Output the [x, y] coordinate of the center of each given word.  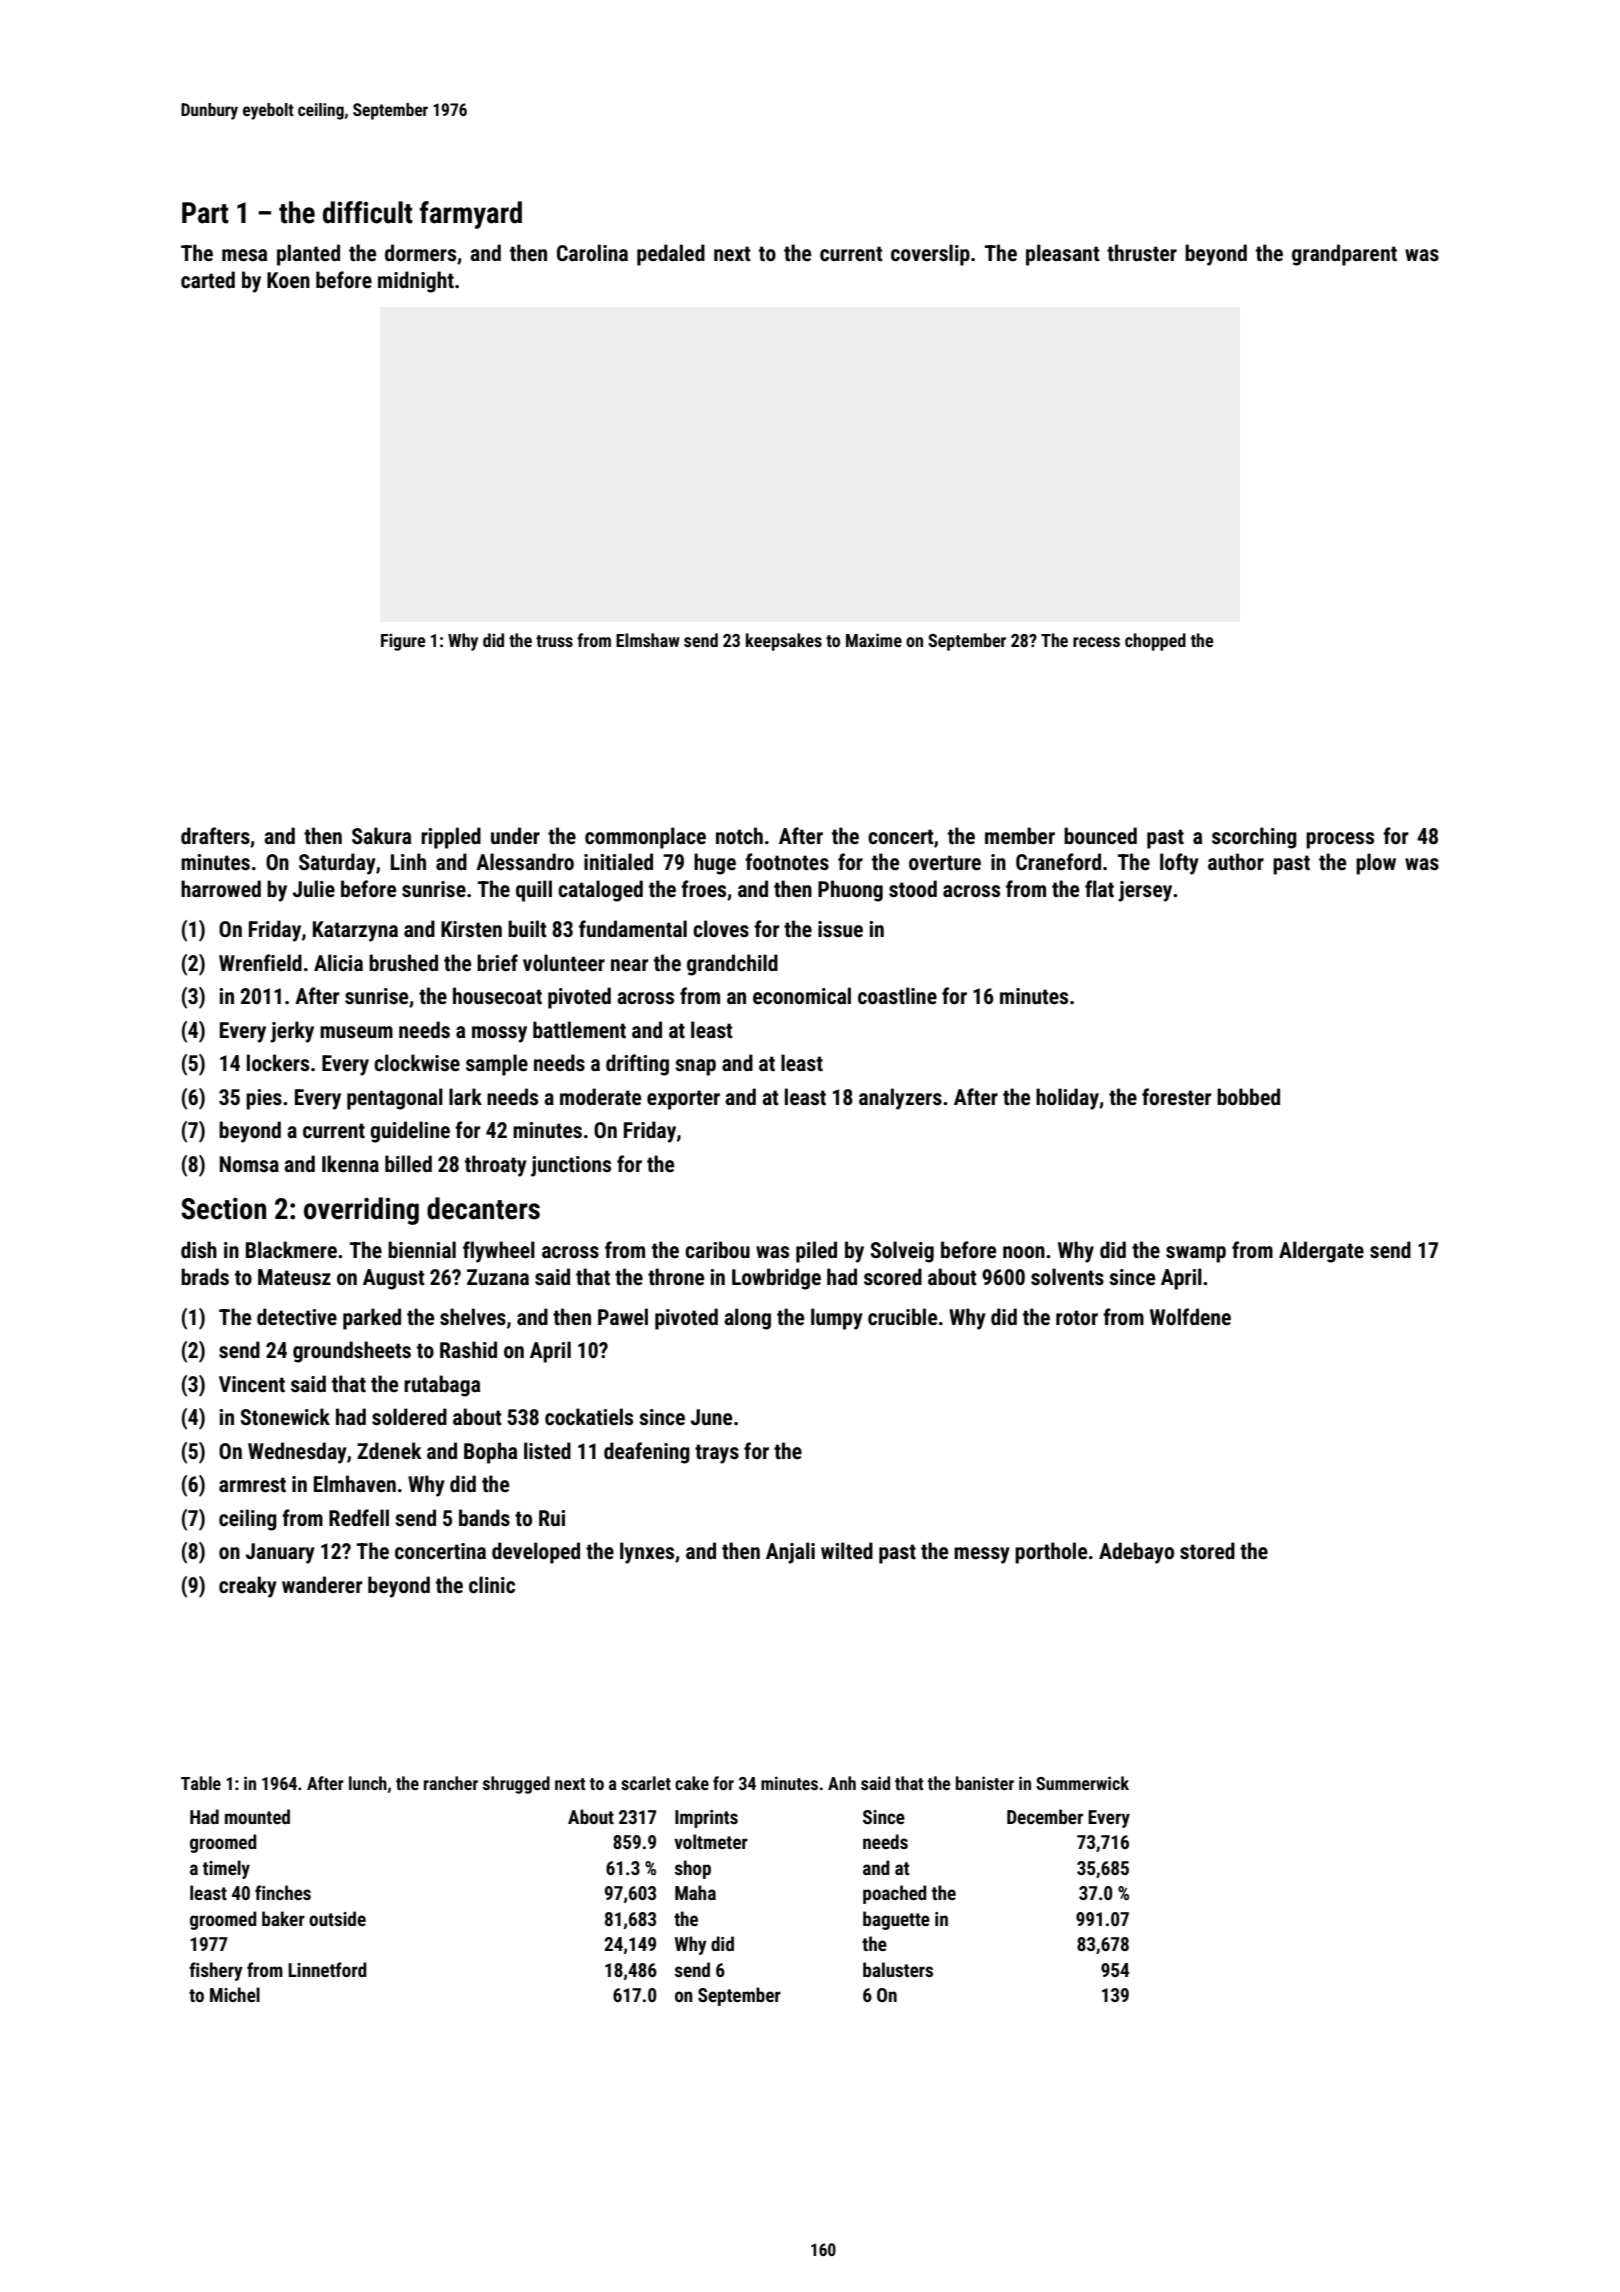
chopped [1155, 642]
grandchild [732, 965]
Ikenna [350, 1163]
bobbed [1248, 1096]
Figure [403, 642]
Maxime [874, 640]
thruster [1142, 253]
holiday [1067, 1099]
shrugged [516, 1785]
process [1340, 840]
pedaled [671, 255]
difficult [368, 212]
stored [1207, 1551]
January [280, 1553]
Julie [314, 889]
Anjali [790, 1553]
